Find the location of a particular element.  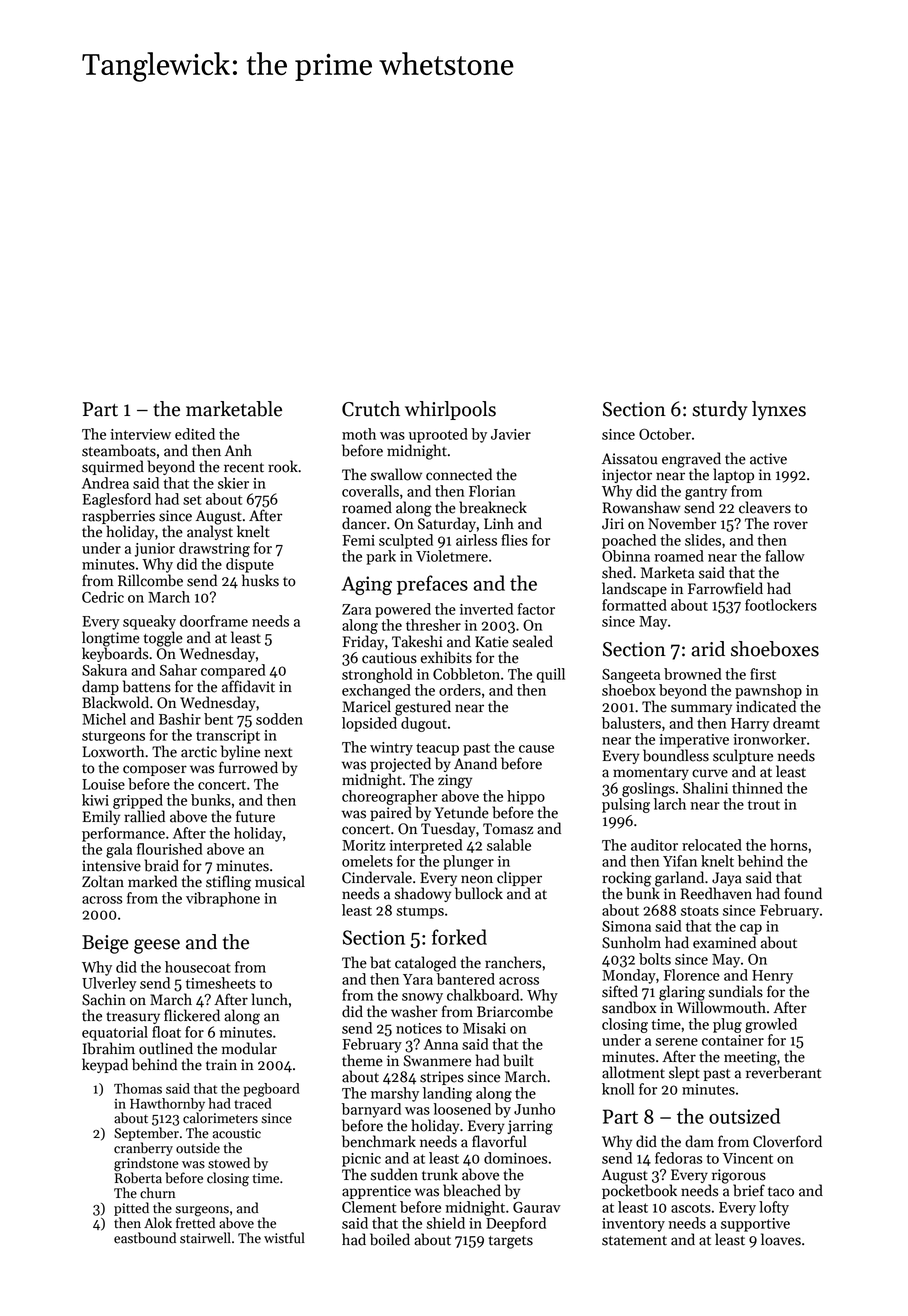

choreographer is located at coordinates (390, 797).
